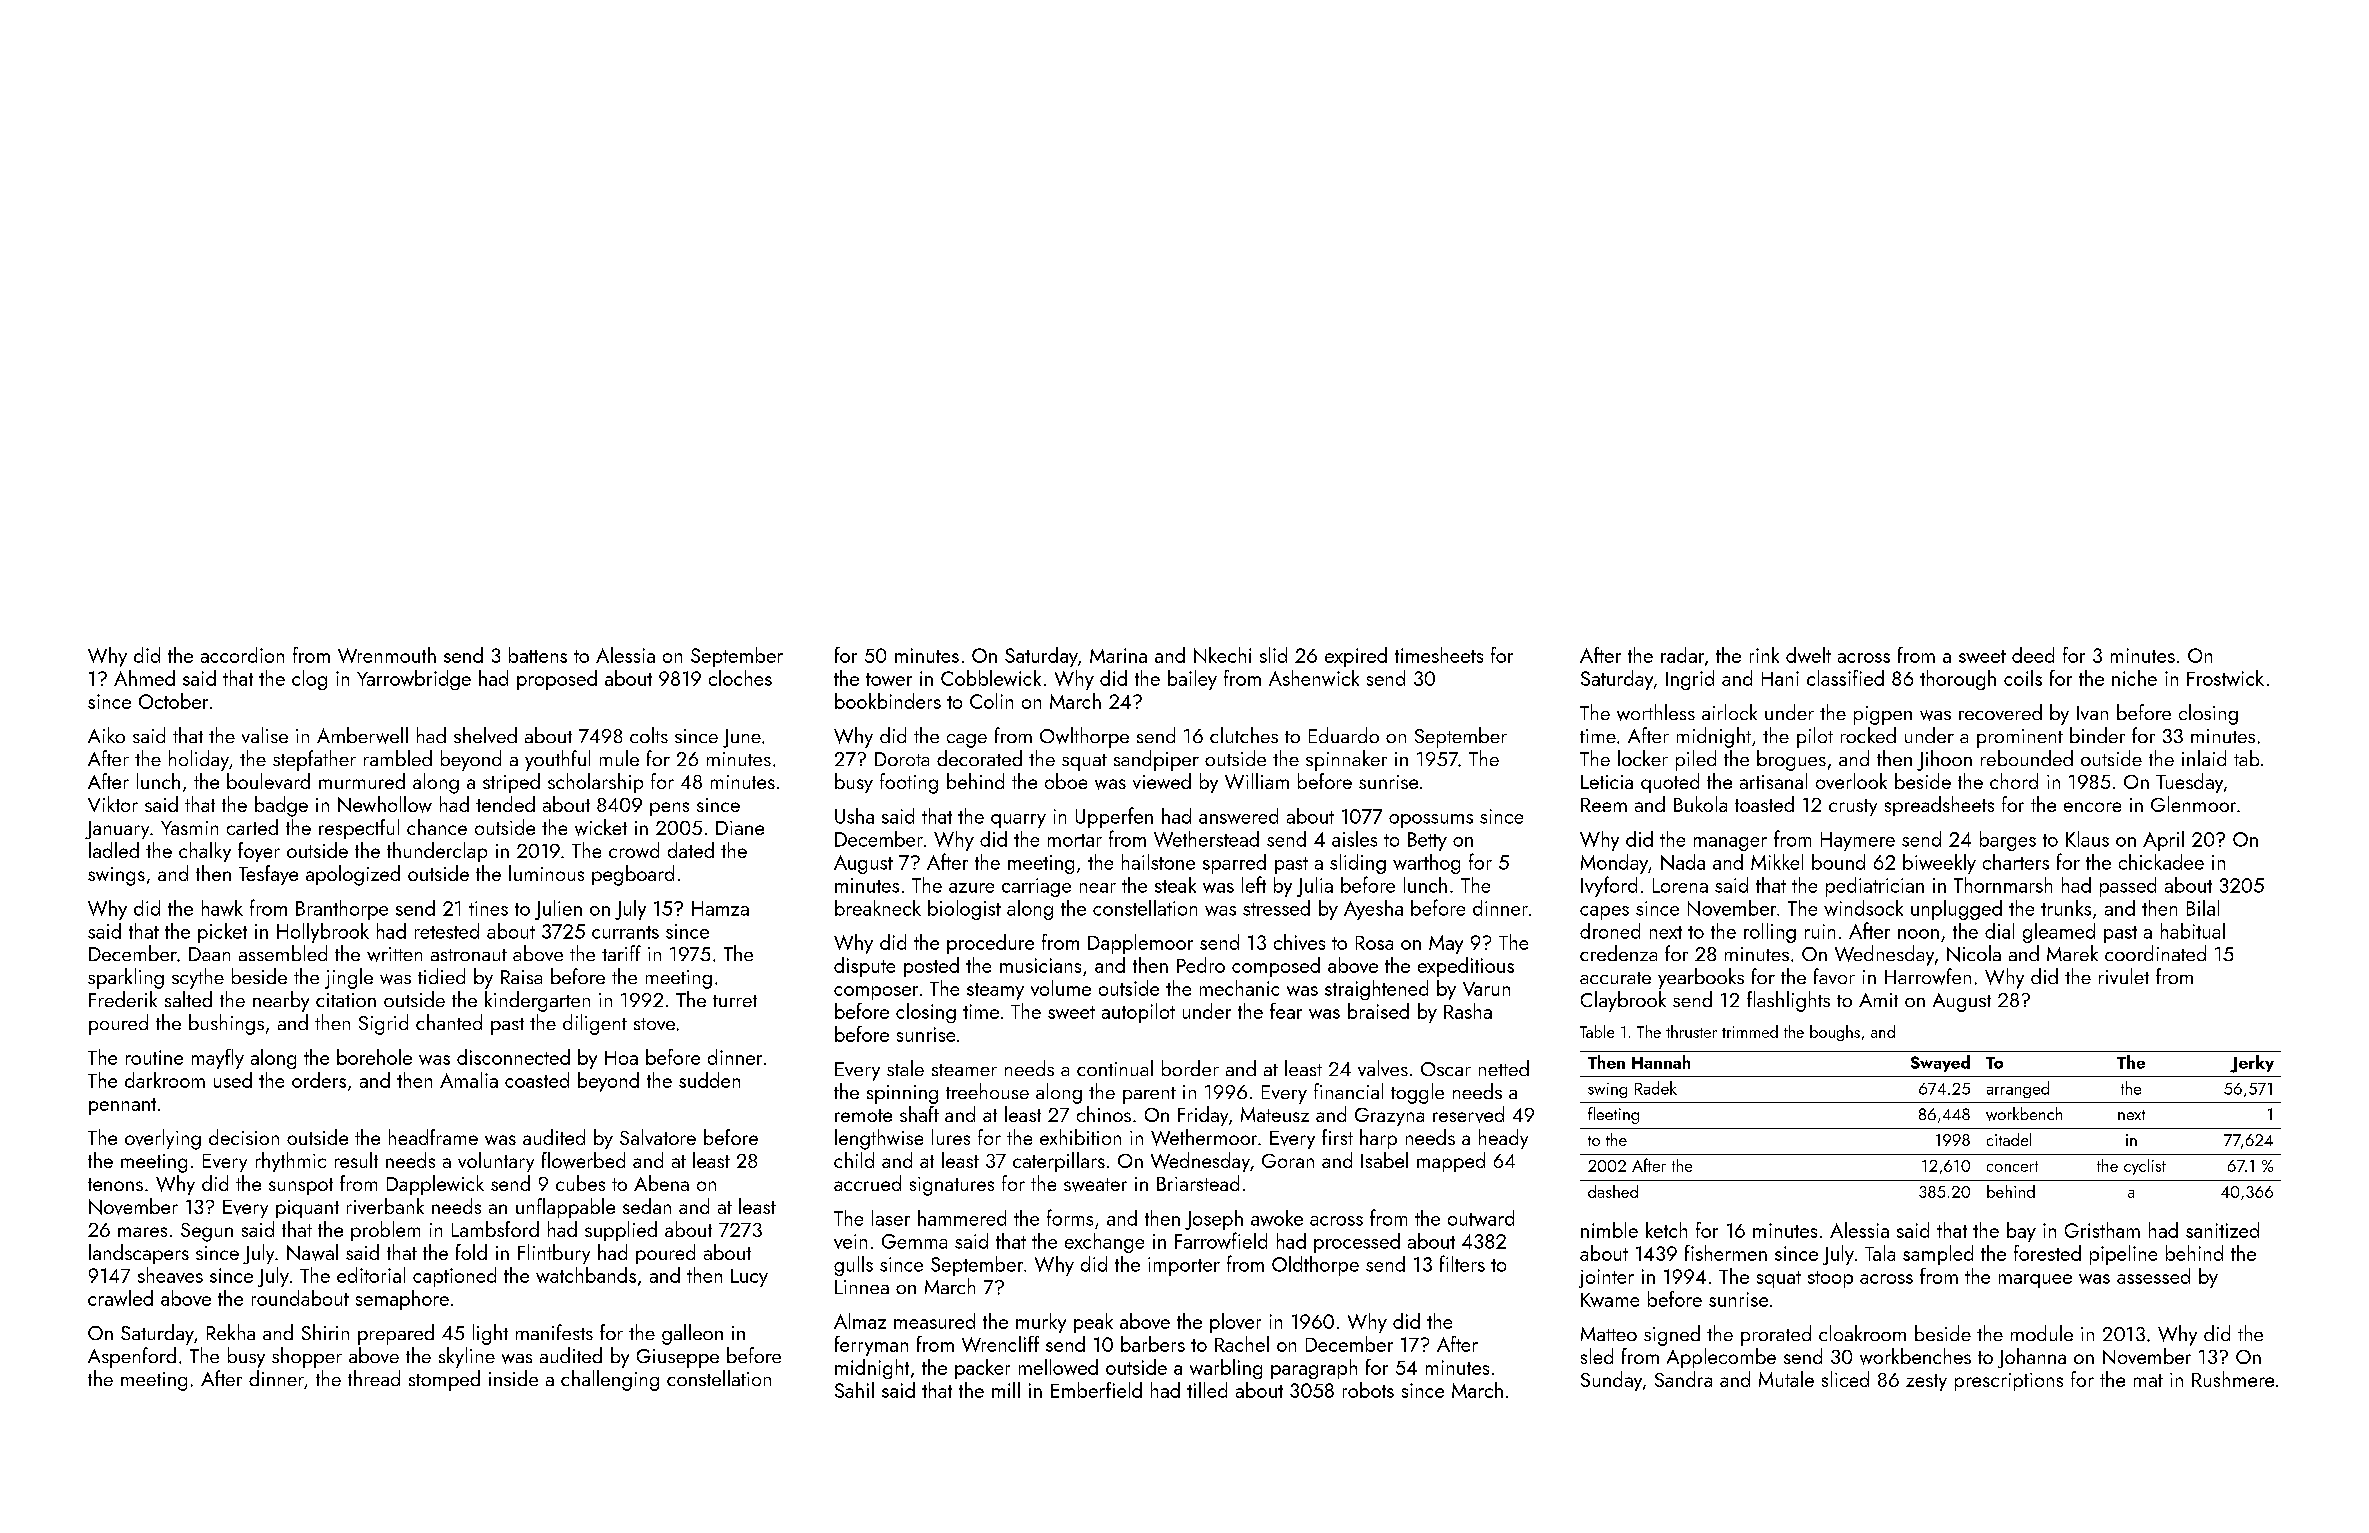 The image size is (2369, 1533). Describe the element at coordinates (1729, 712) in the screenshot. I see `airlock` at that location.
